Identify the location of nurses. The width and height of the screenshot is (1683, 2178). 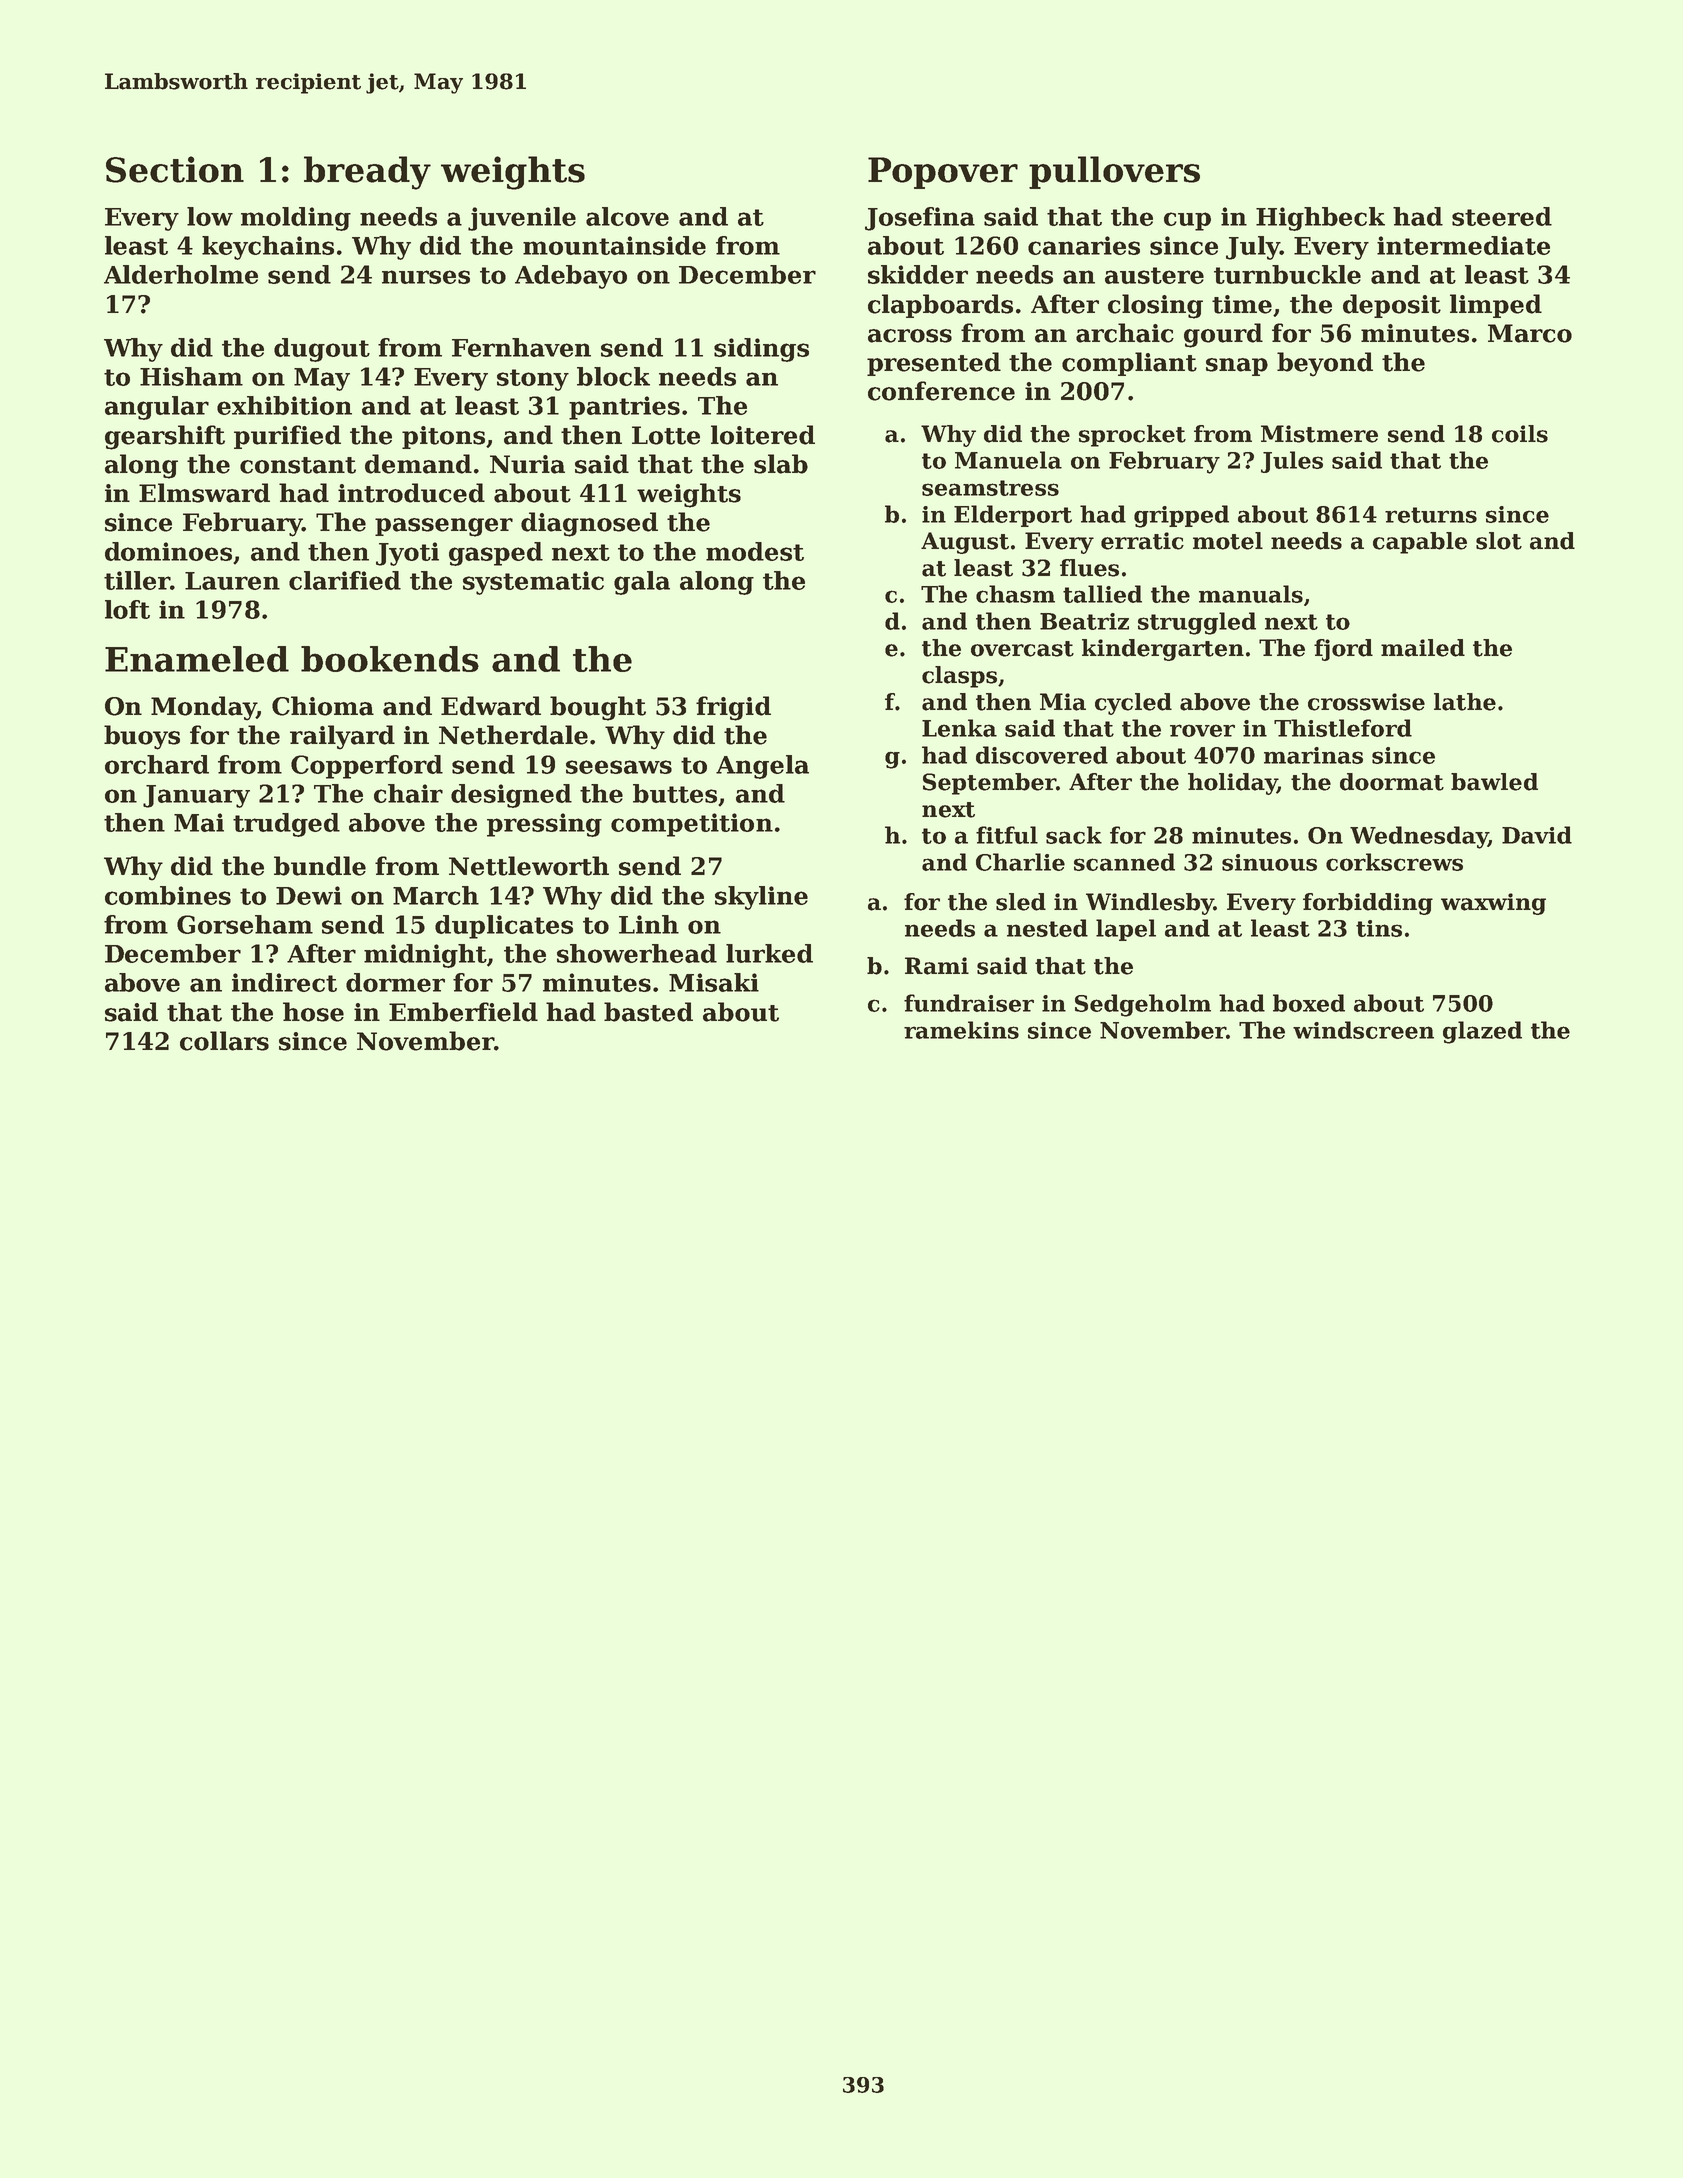
(426, 277).
